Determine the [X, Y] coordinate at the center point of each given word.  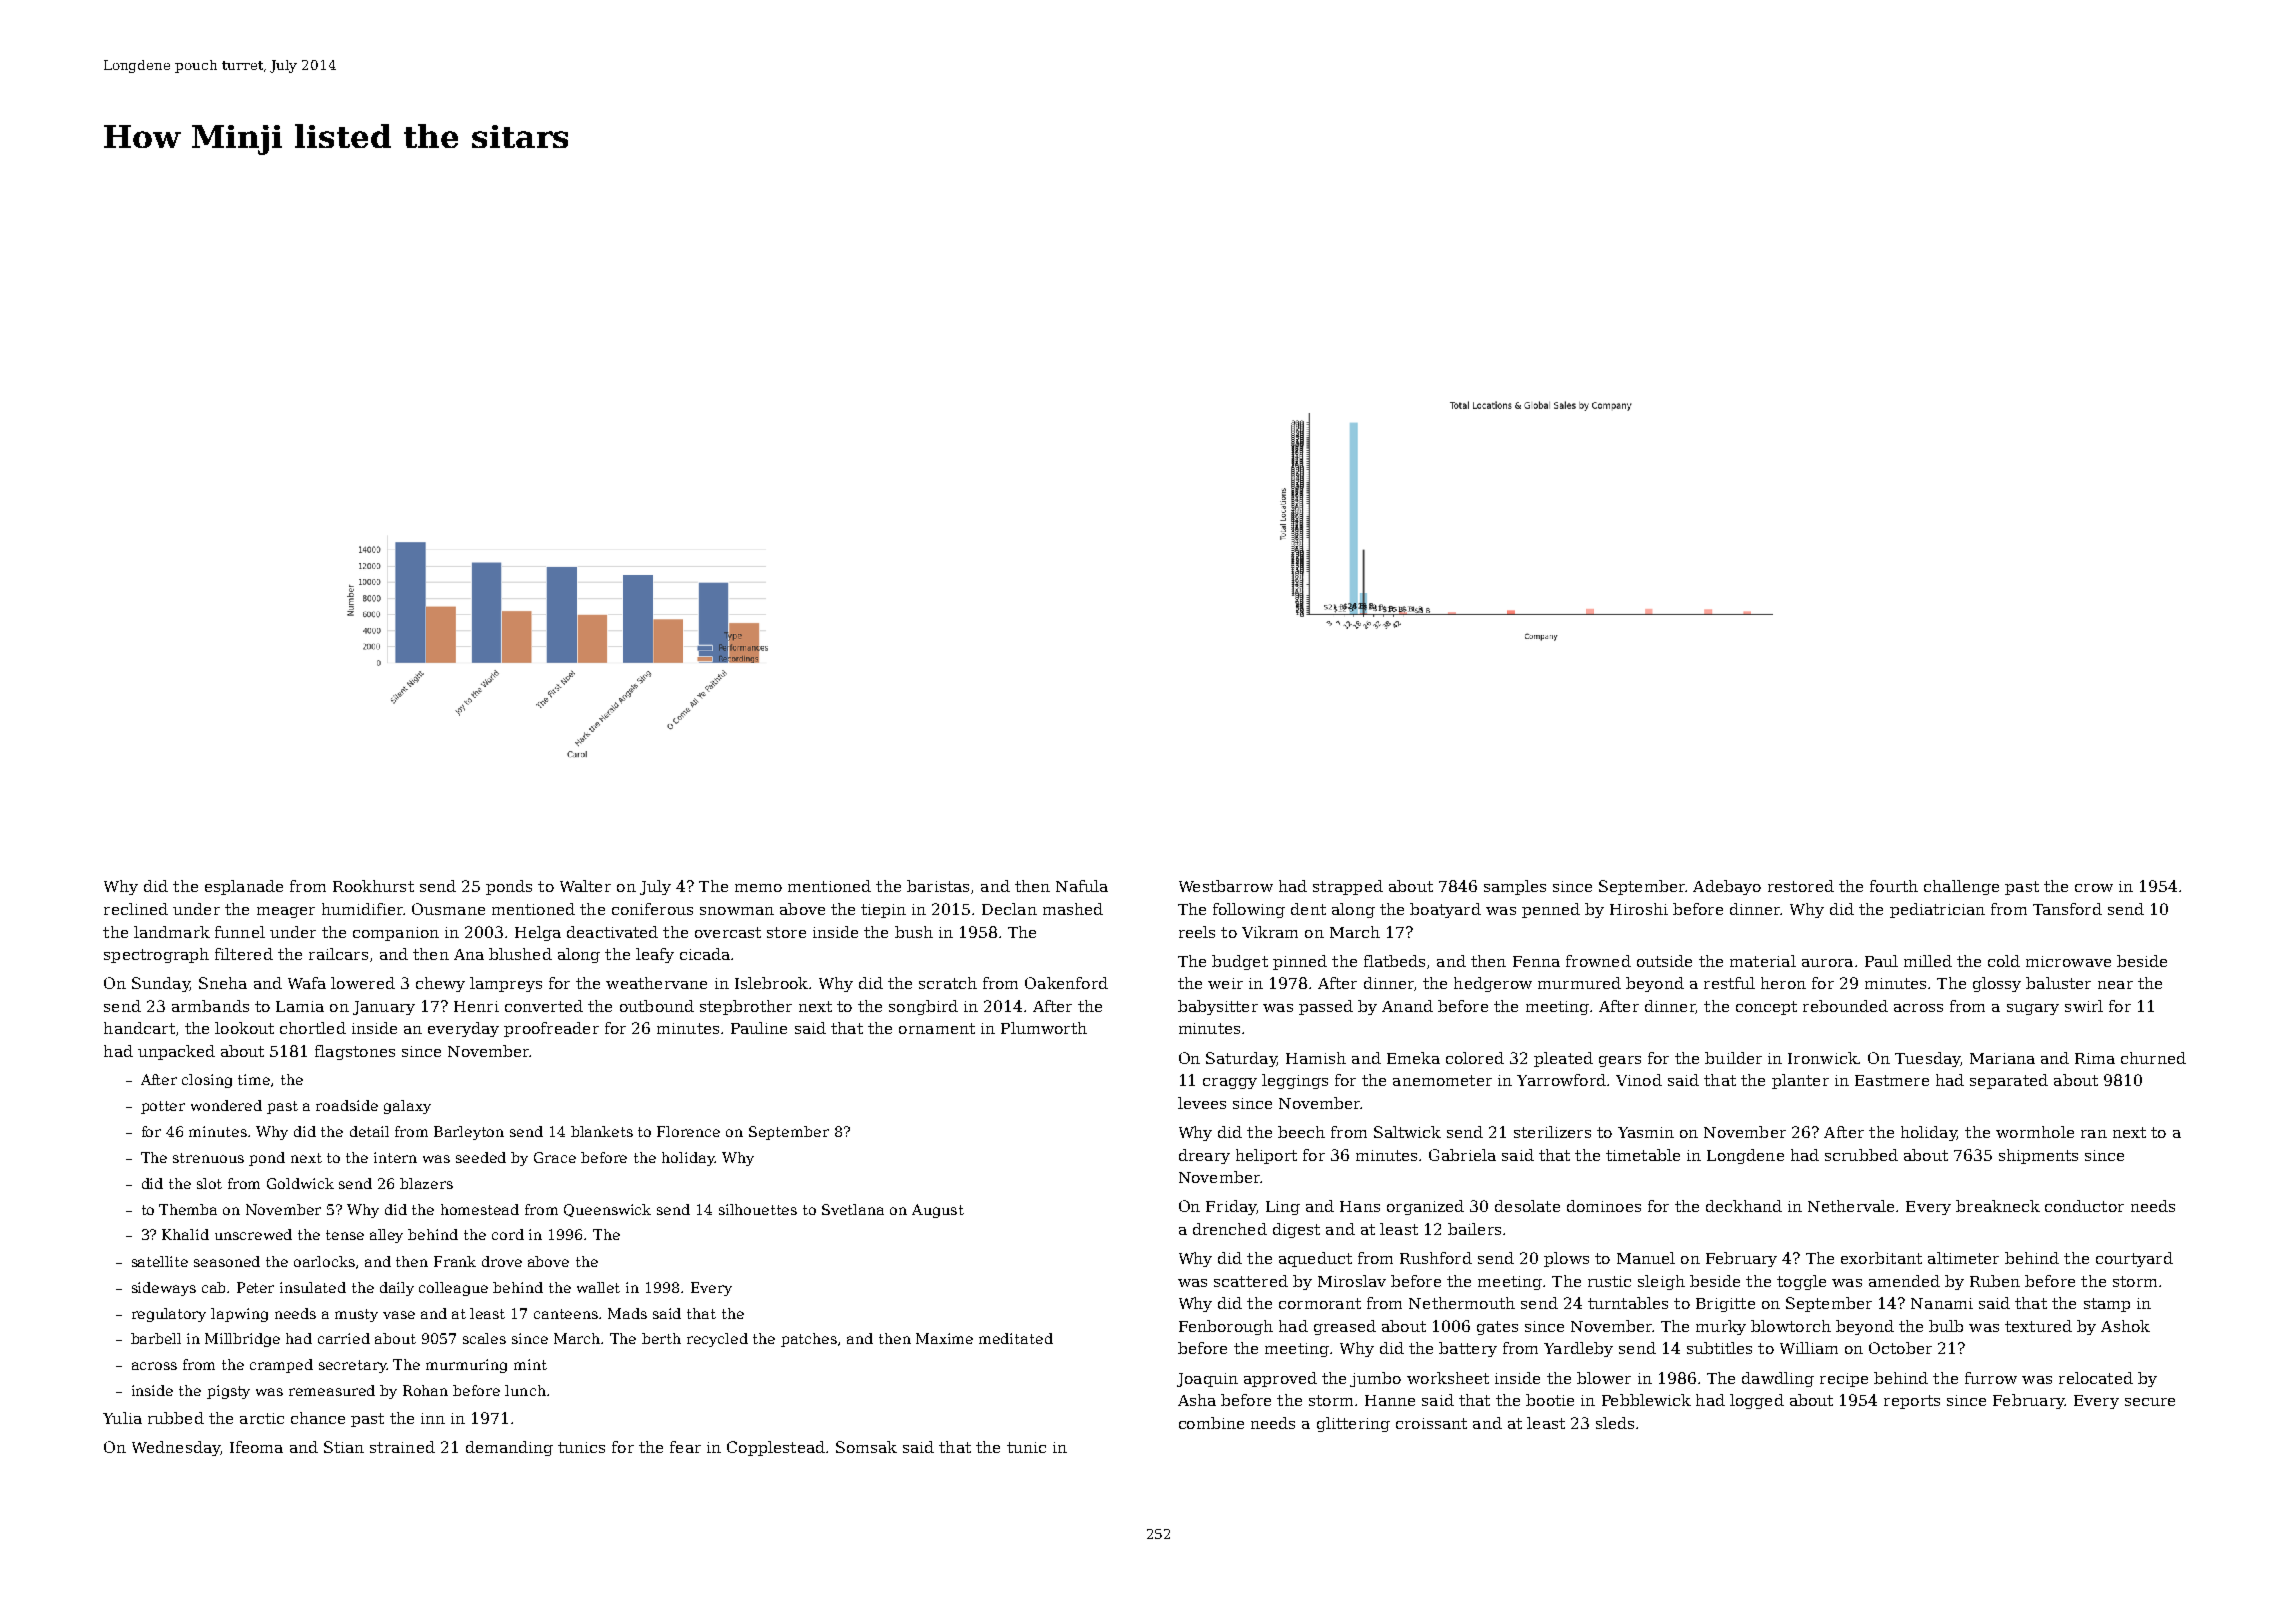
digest [1296, 1230]
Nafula [1082, 886]
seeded [481, 1157]
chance [318, 1418]
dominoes [1604, 1206]
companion [396, 934]
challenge [1961, 887]
